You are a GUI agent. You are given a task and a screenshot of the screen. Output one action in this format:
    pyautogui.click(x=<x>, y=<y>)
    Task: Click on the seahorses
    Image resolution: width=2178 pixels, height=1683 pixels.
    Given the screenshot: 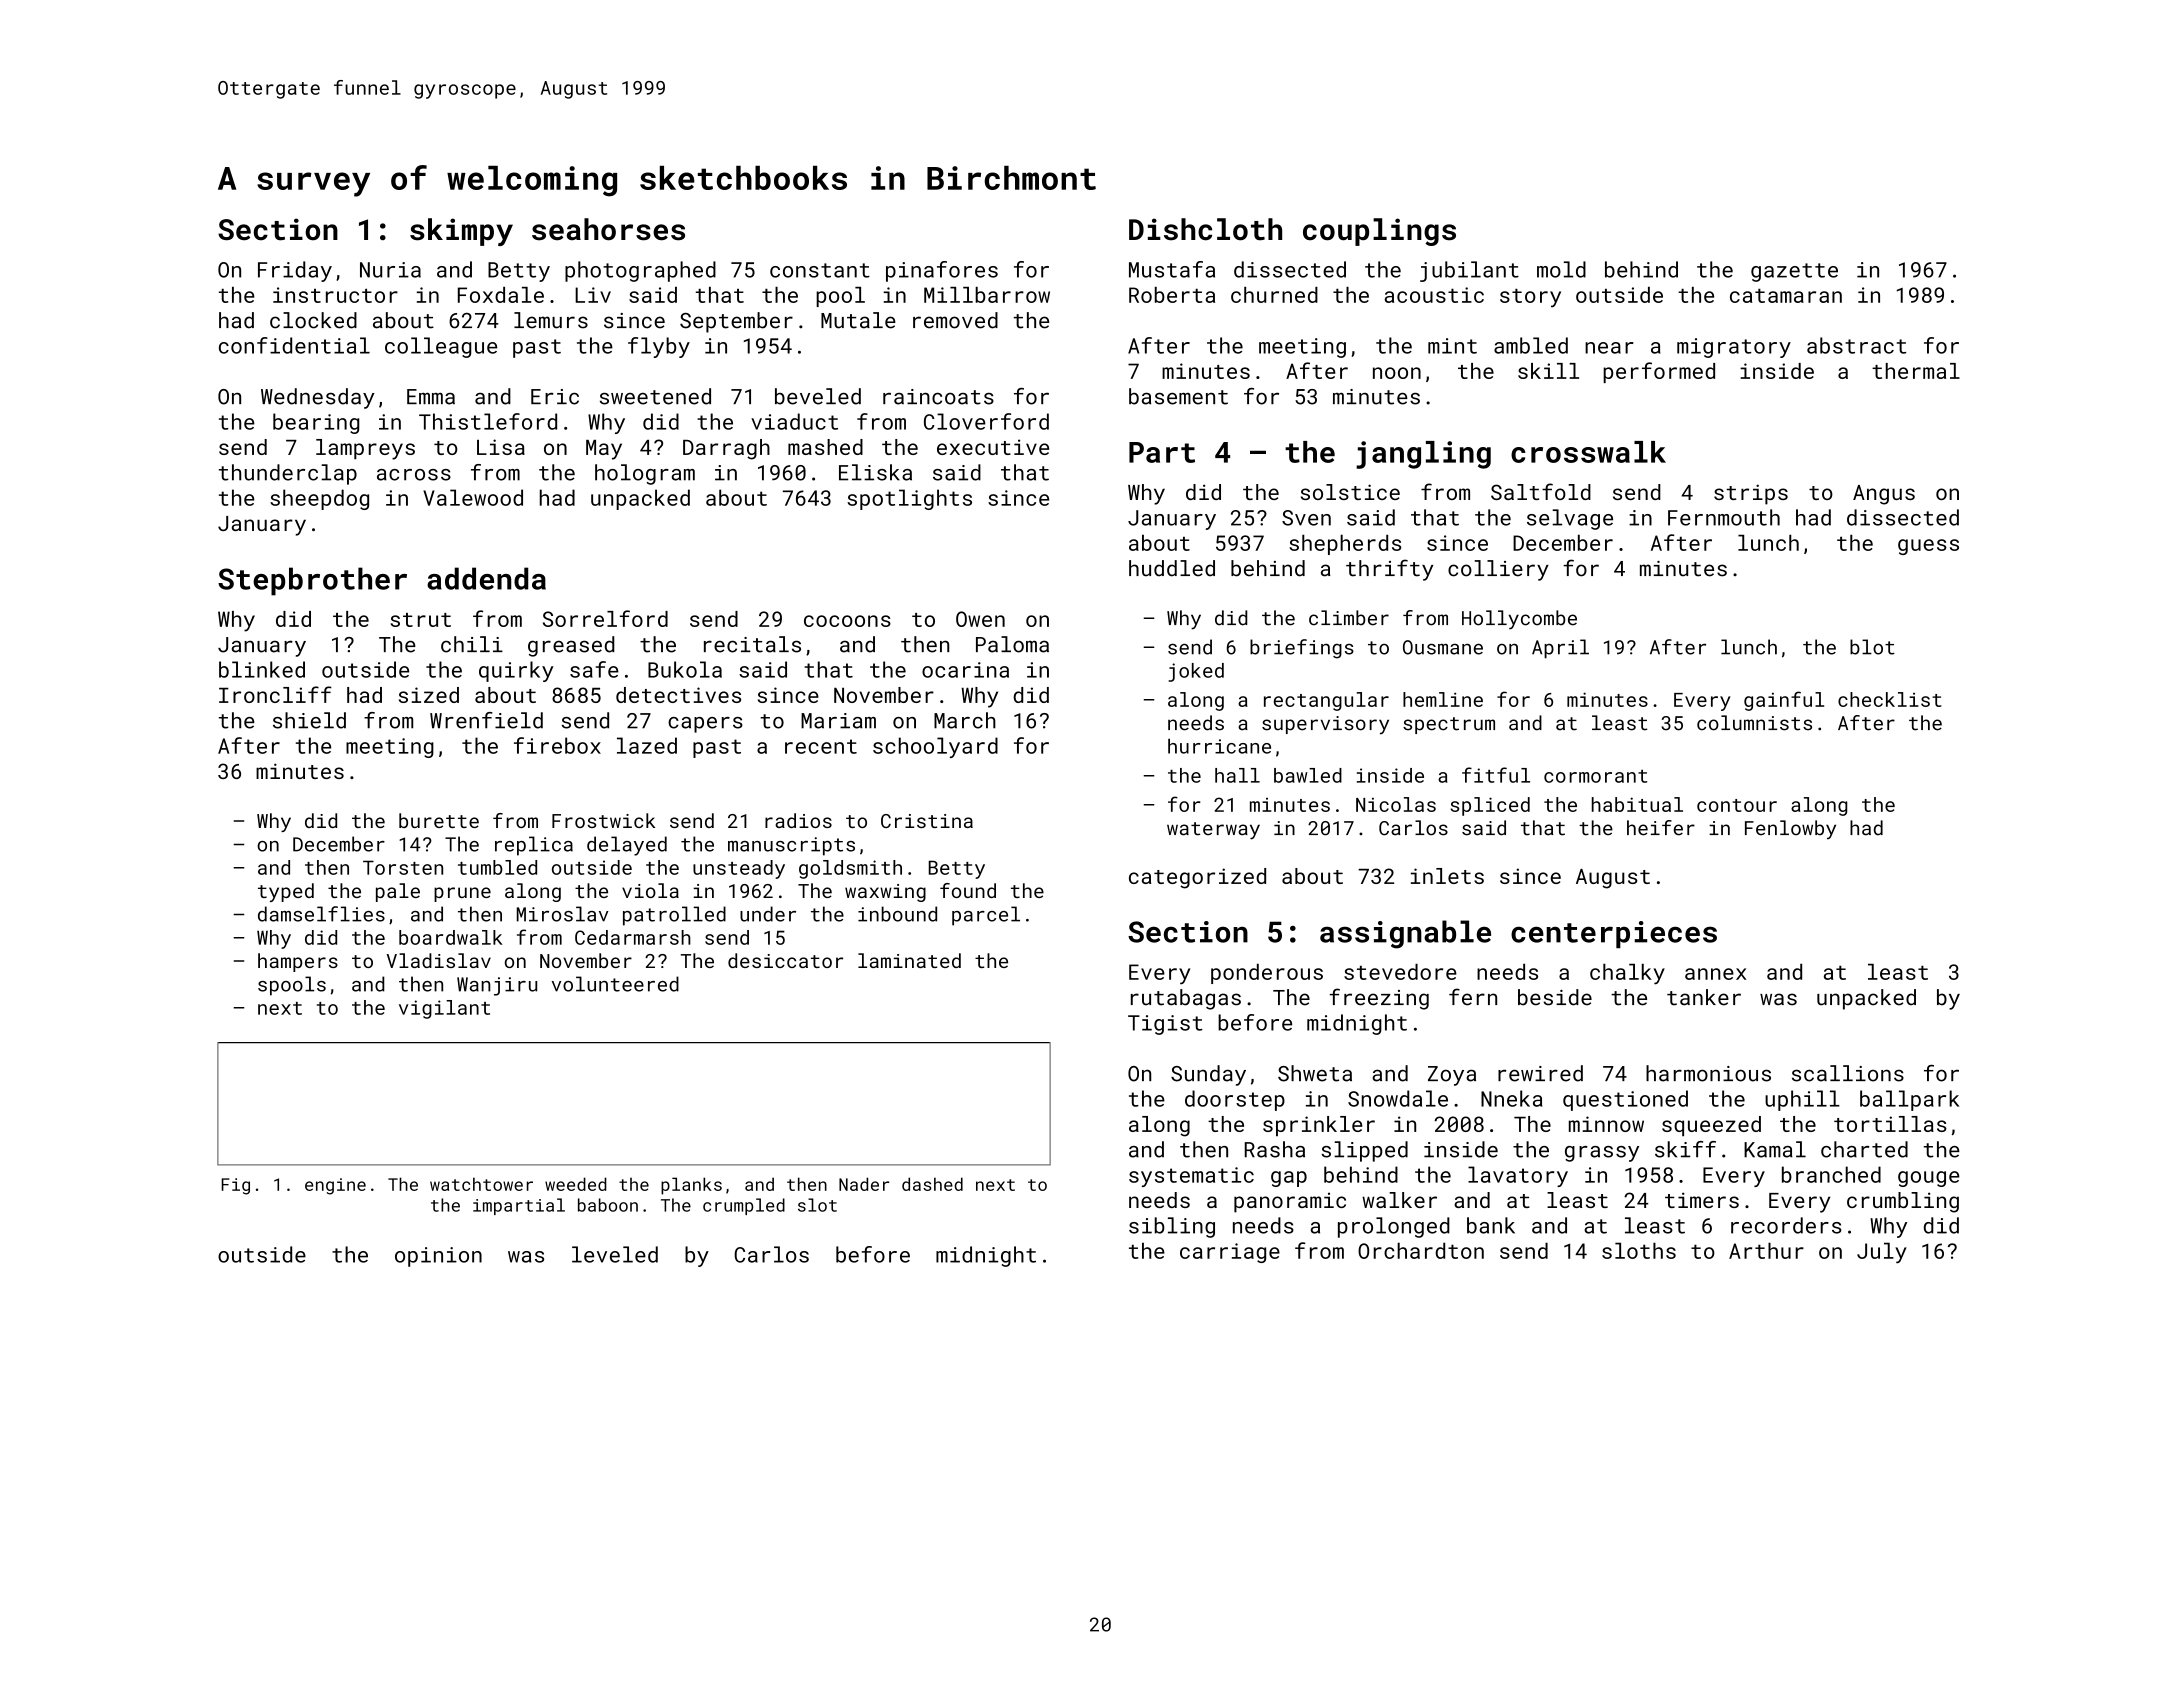 What is the action you would take?
    pyautogui.click(x=608, y=229)
